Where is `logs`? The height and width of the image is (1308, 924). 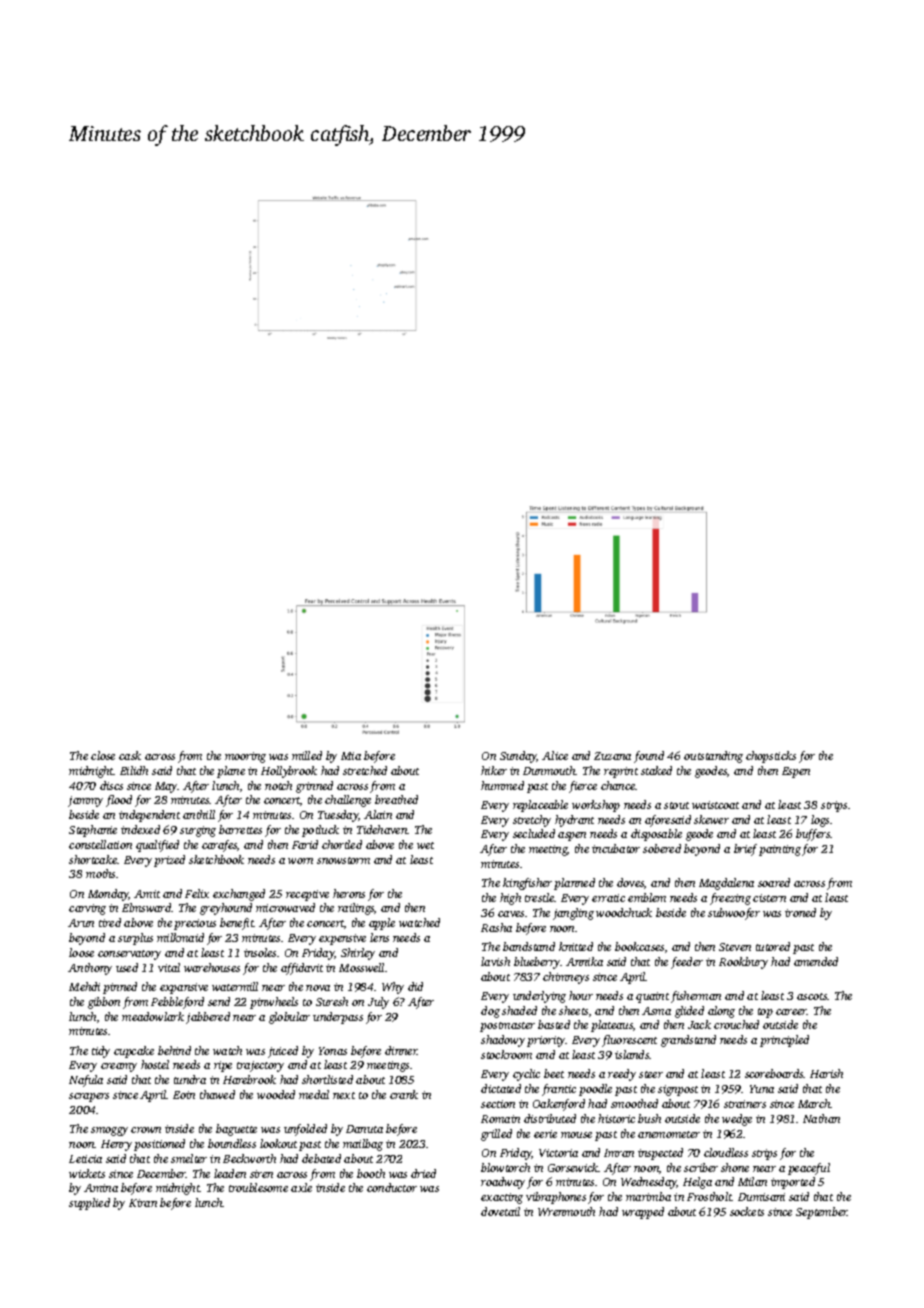 logs is located at coordinates (820, 821).
